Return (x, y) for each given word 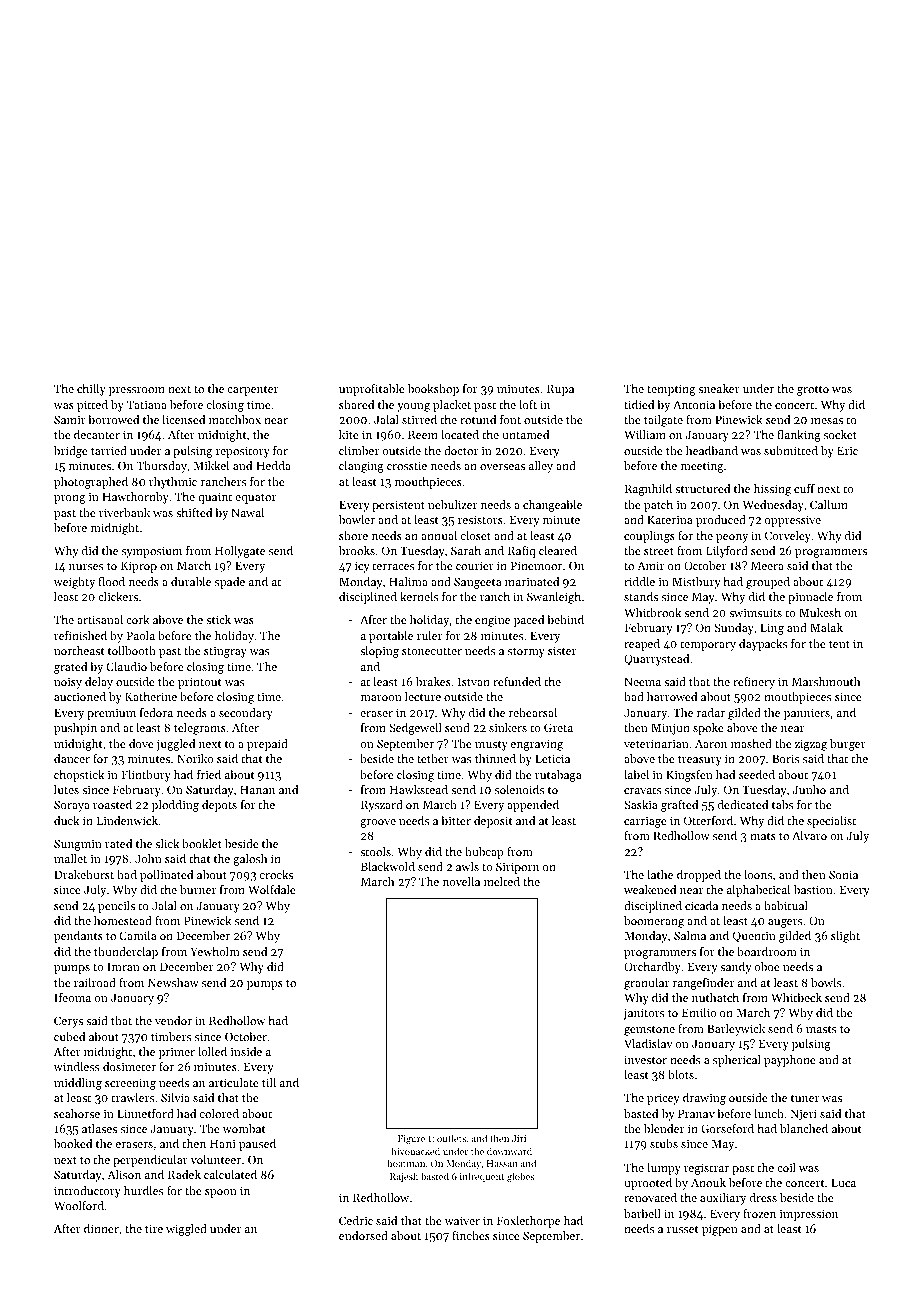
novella (461, 881)
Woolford (79, 1205)
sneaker (719, 388)
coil (786, 1167)
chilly (91, 390)
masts (821, 1029)
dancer (72, 758)
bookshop (433, 390)
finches (471, 1235)
